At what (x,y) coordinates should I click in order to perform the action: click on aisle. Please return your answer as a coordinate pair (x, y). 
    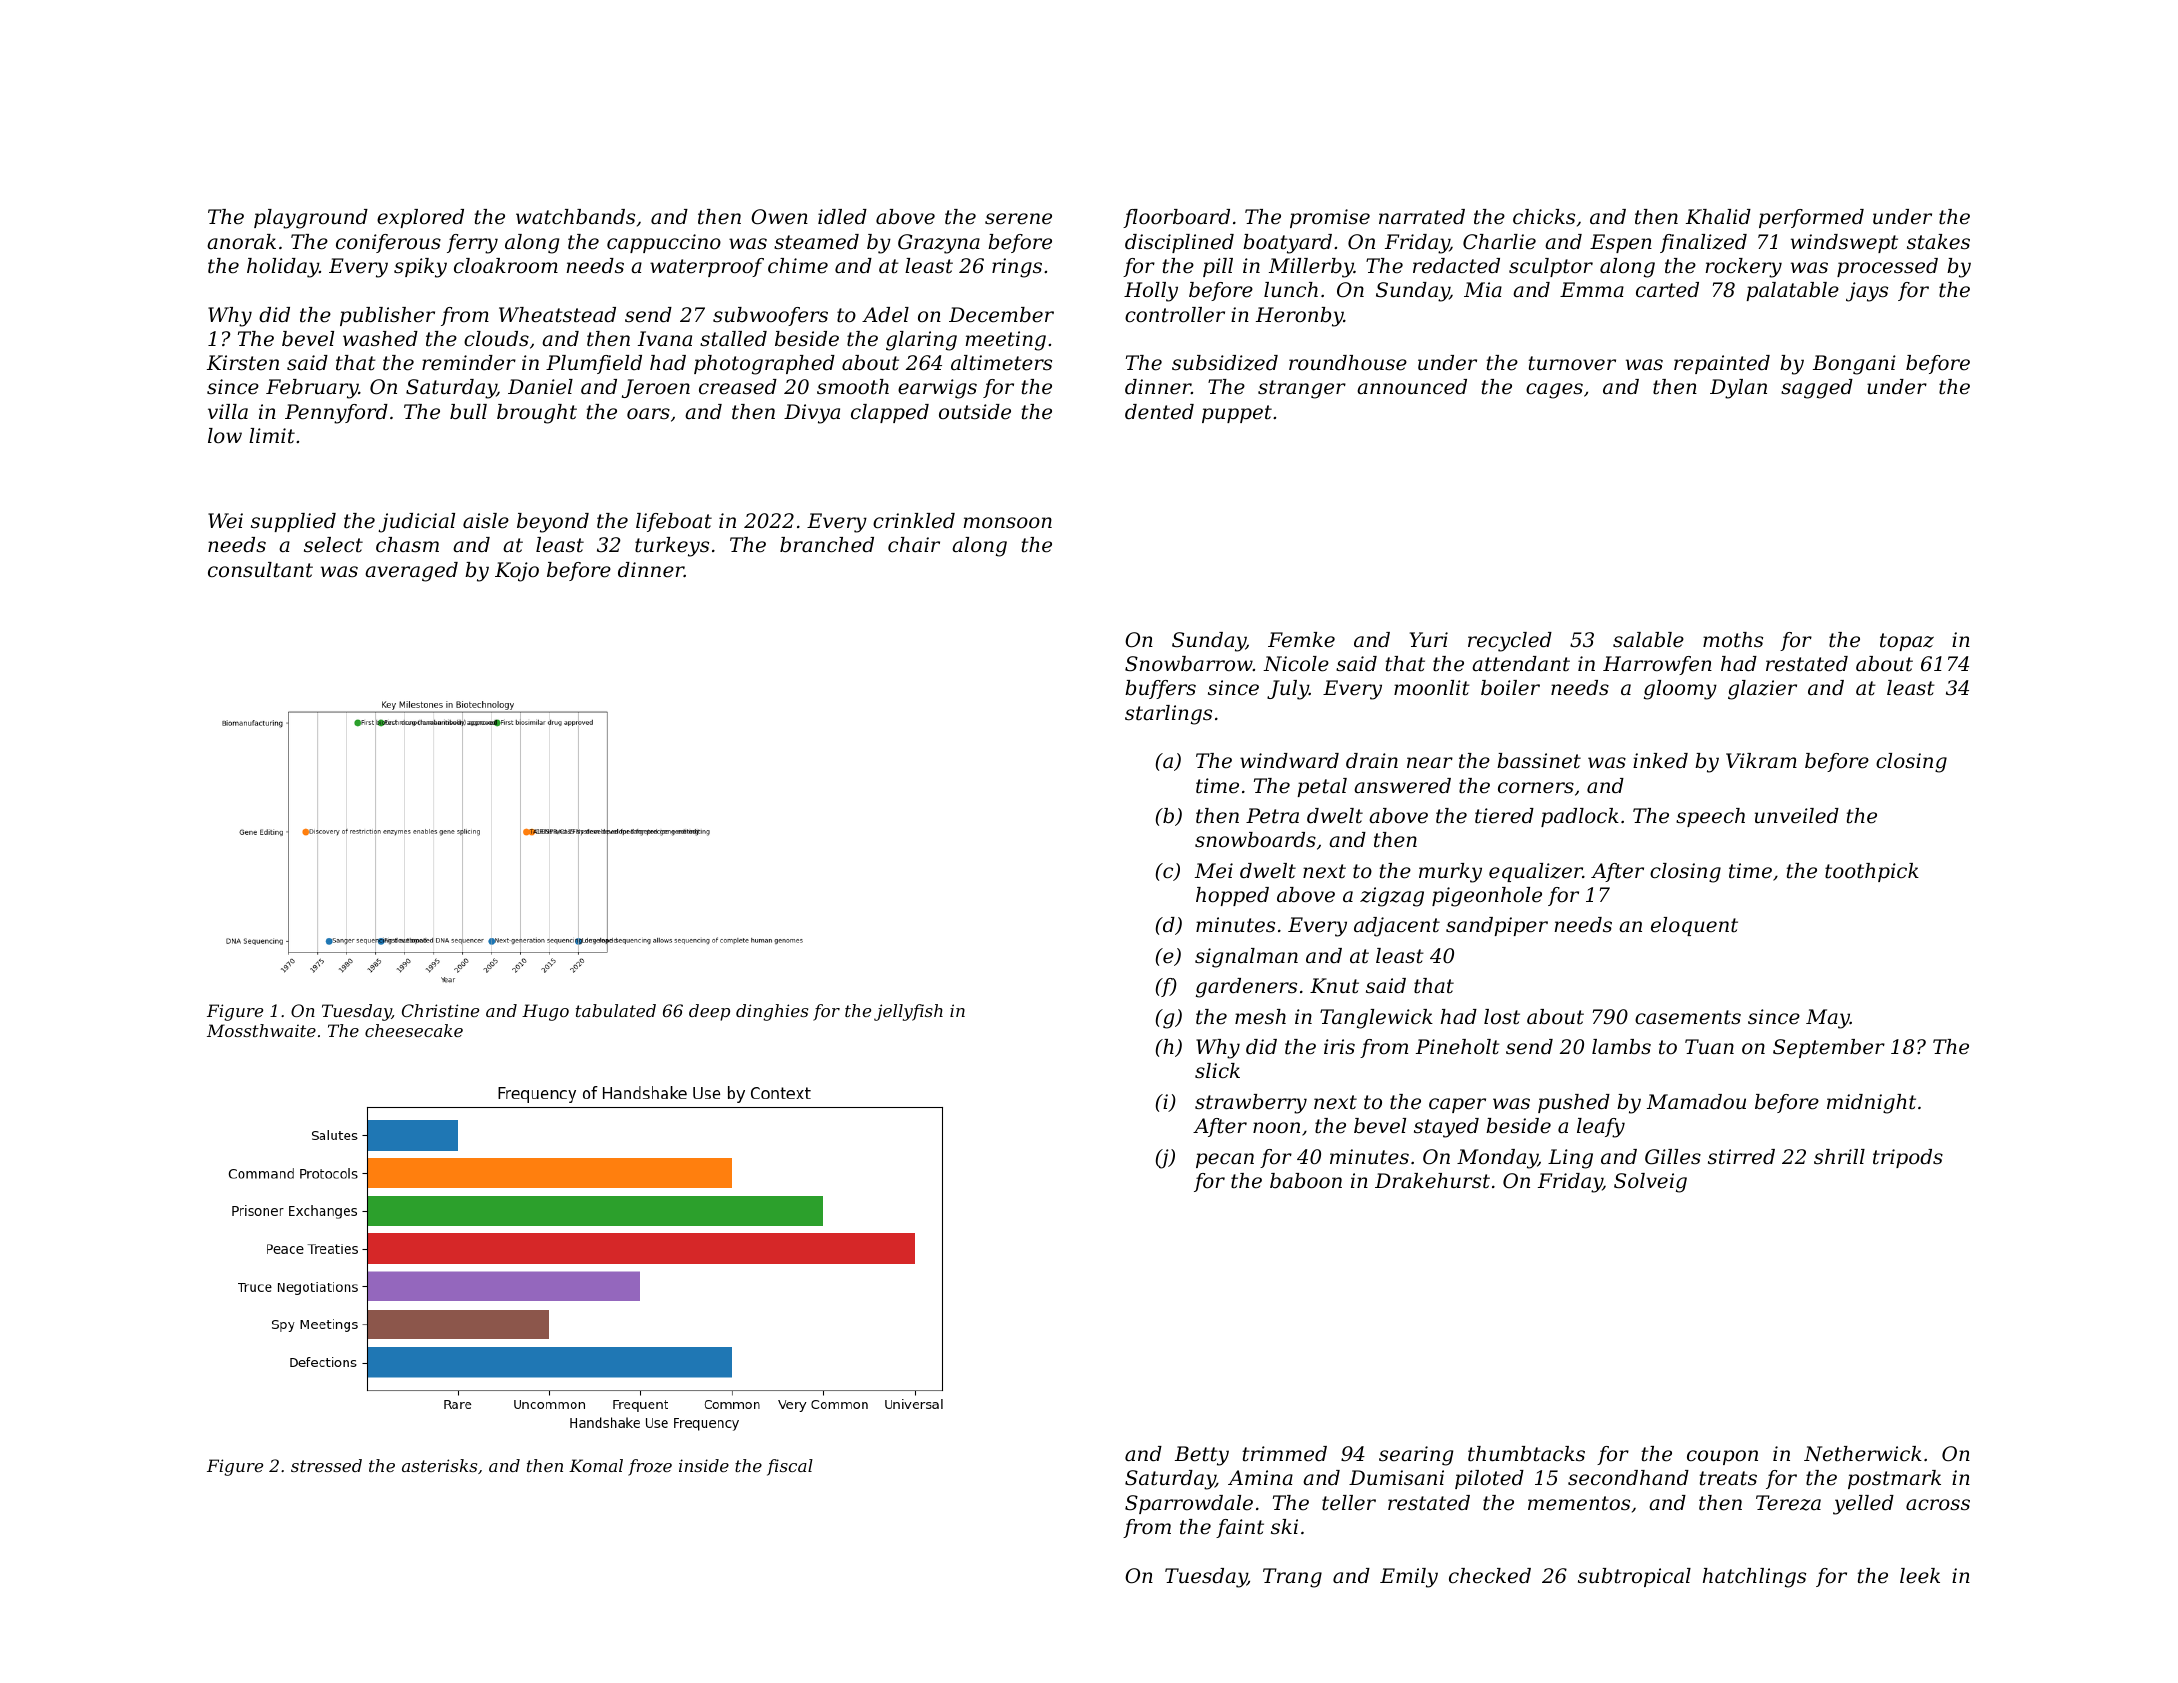
    Looking at the image, I should click on (486, 521).
